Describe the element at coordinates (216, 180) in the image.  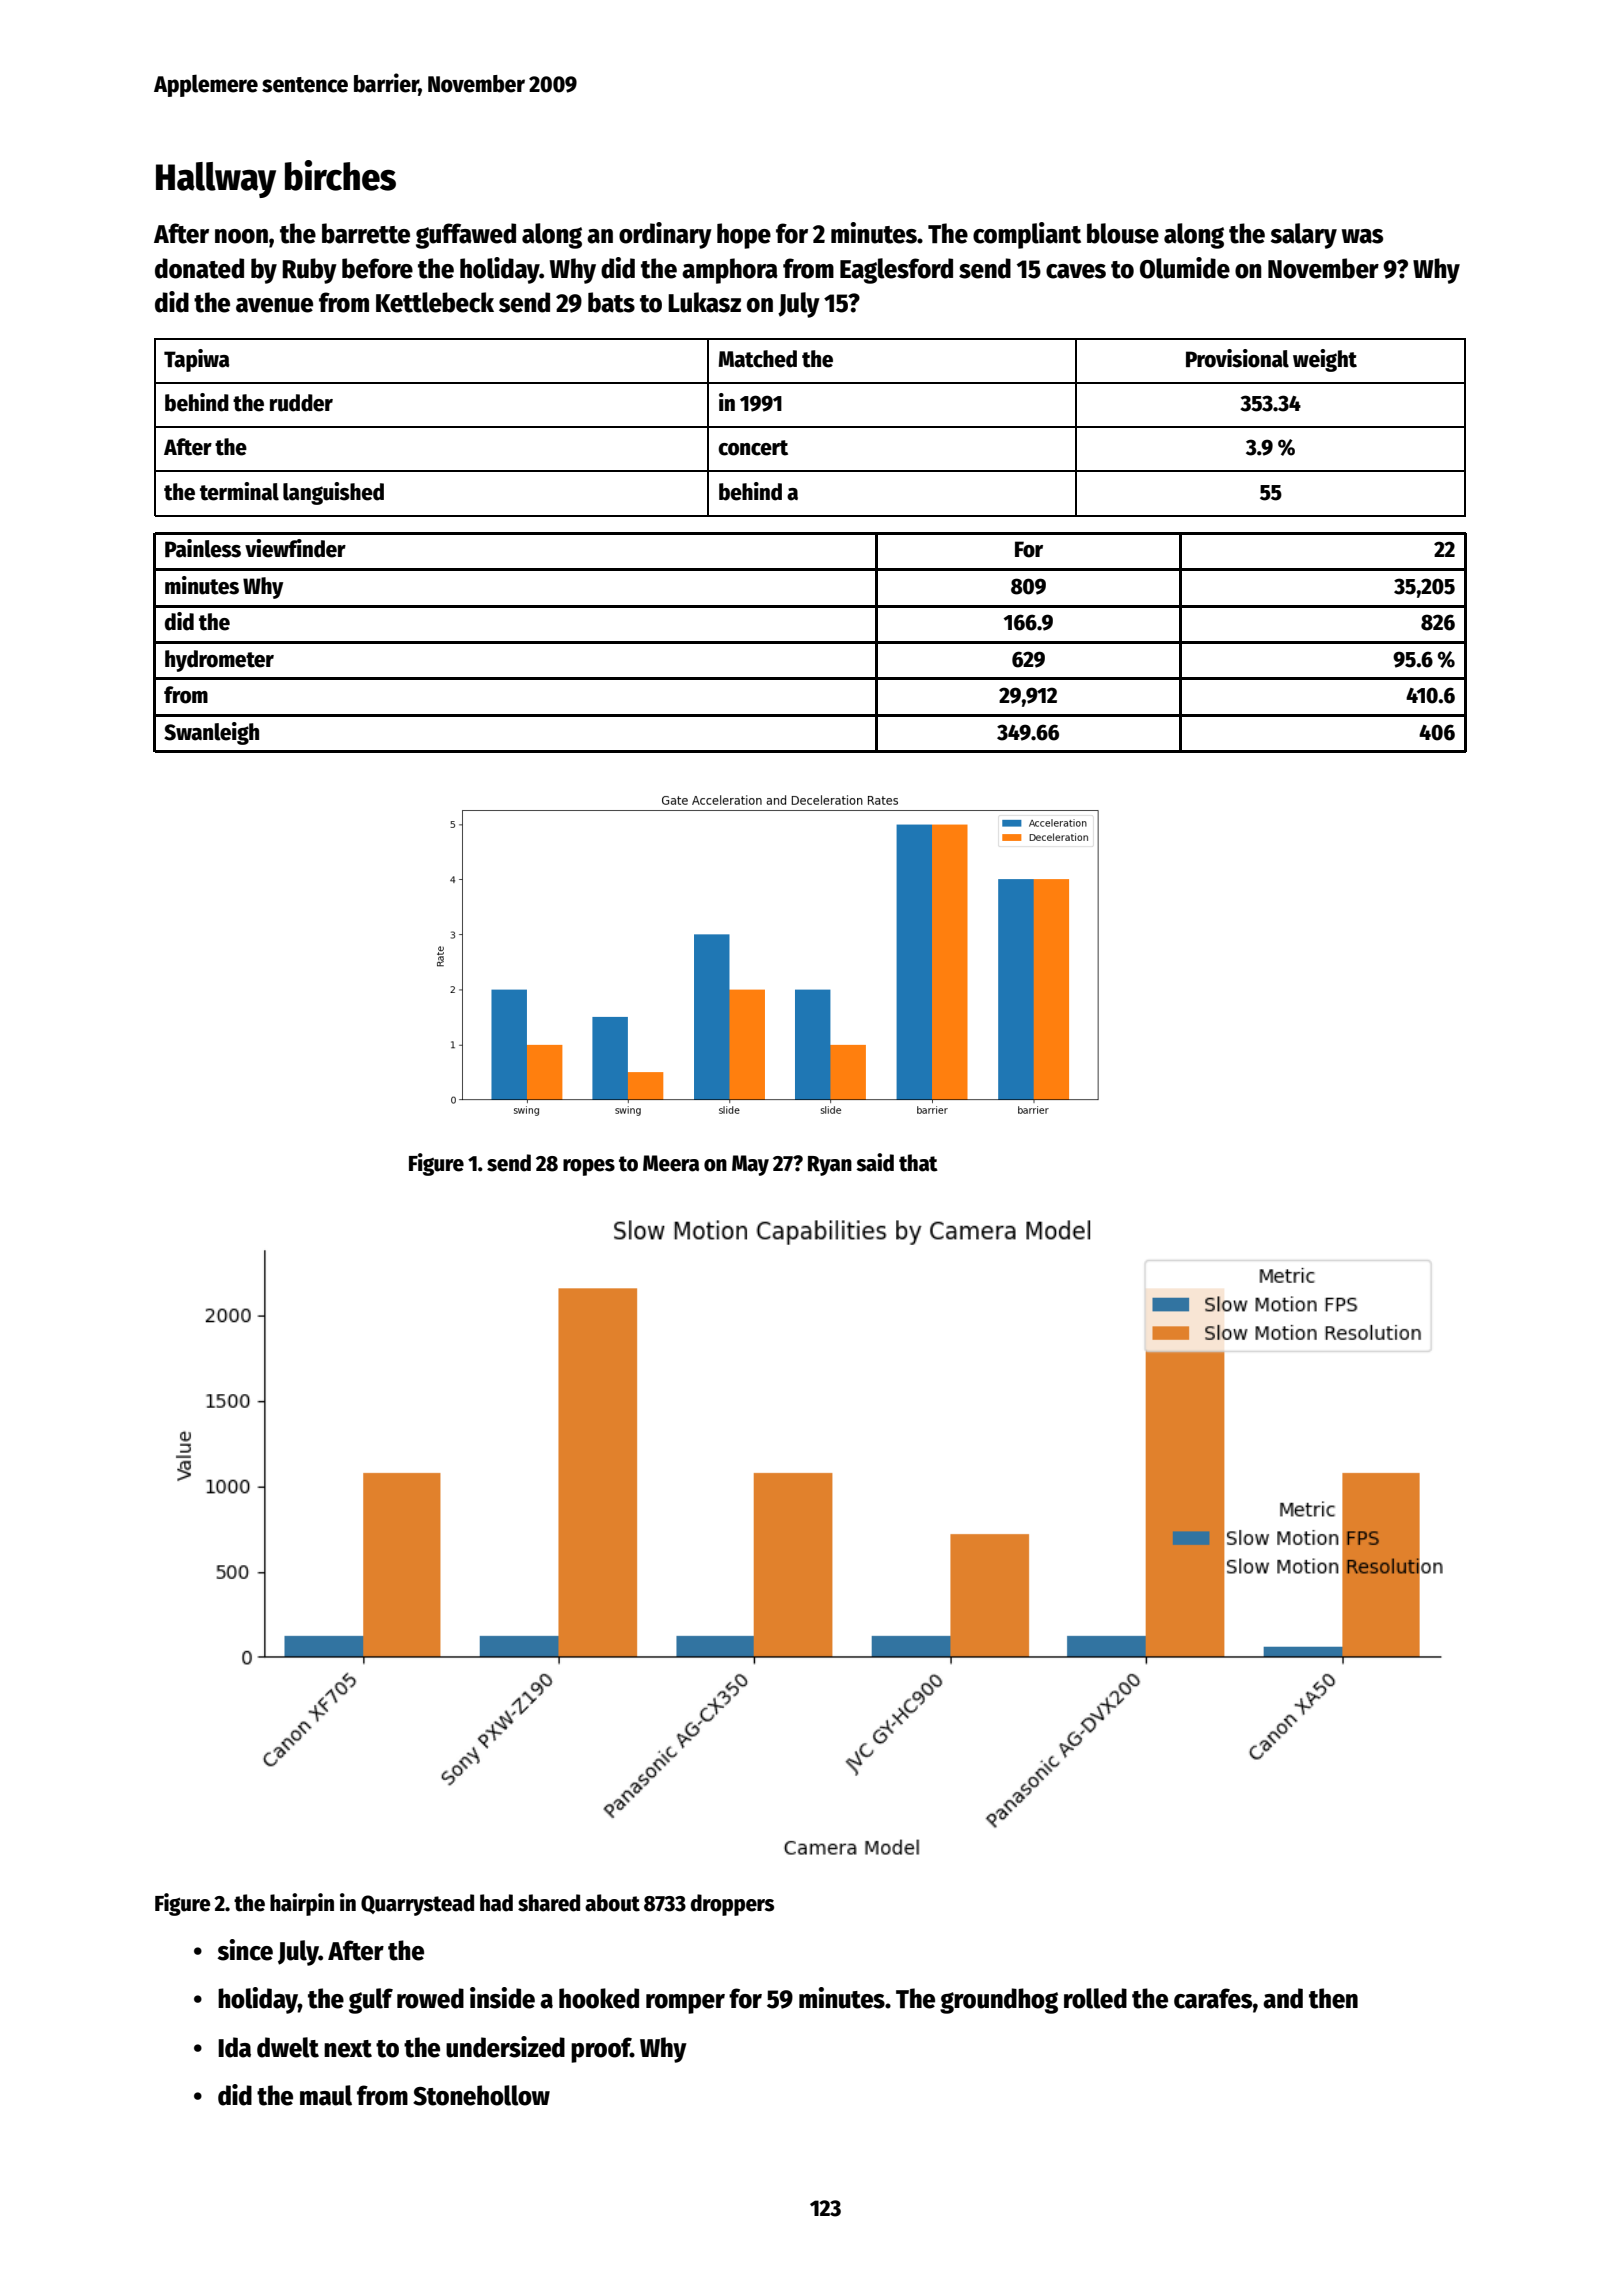
I see `Hallway` at that location.
